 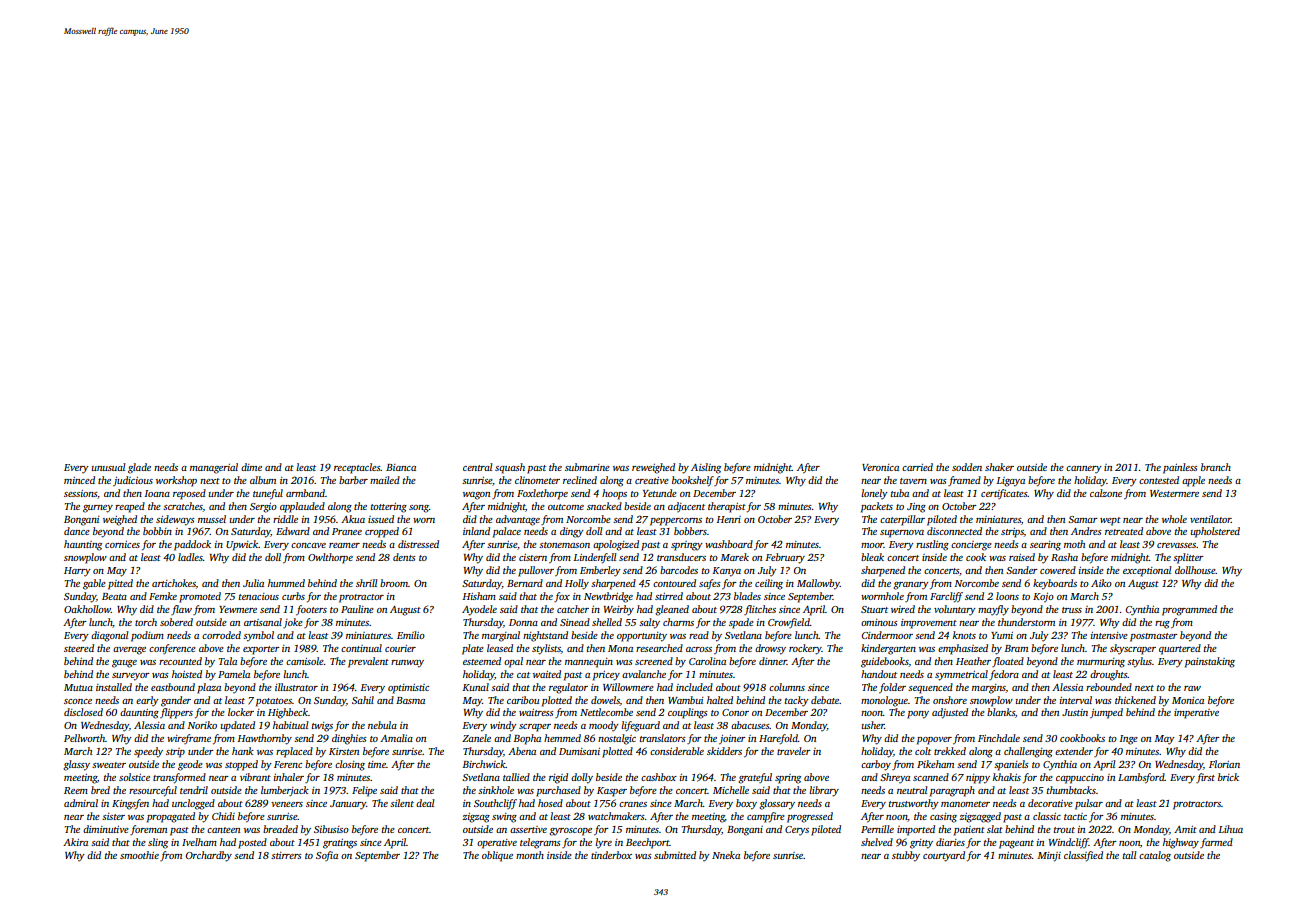 I want to click on marginal, so click(x=501, y=636).
